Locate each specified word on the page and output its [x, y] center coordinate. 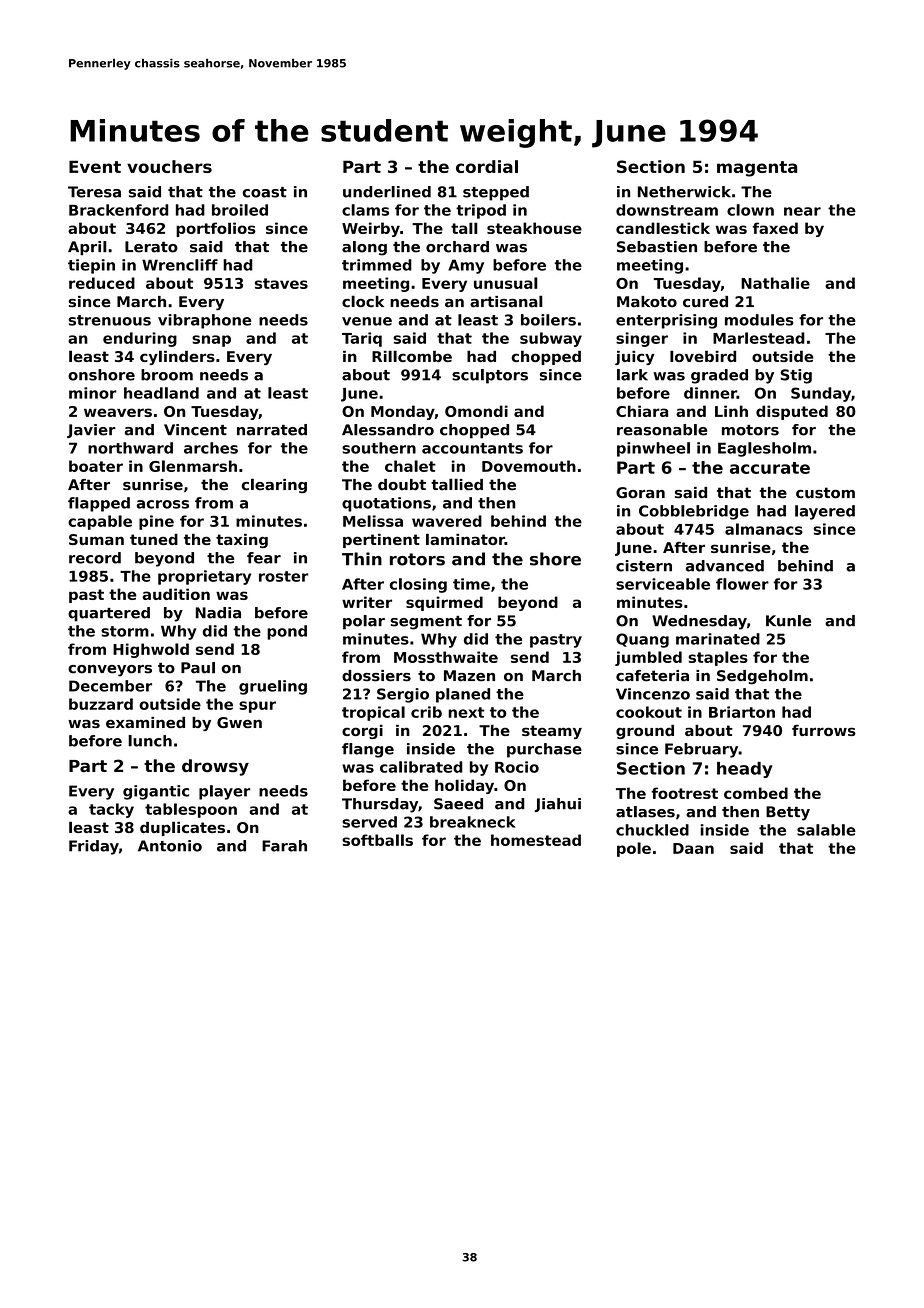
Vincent [195, 430]
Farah [284, 846]
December [110, 686]
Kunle [788, 621]
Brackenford [118, 210]
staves [281, 283]
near [802, 211]
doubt [402, 485]
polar [364, 622]
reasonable [662, 430]
